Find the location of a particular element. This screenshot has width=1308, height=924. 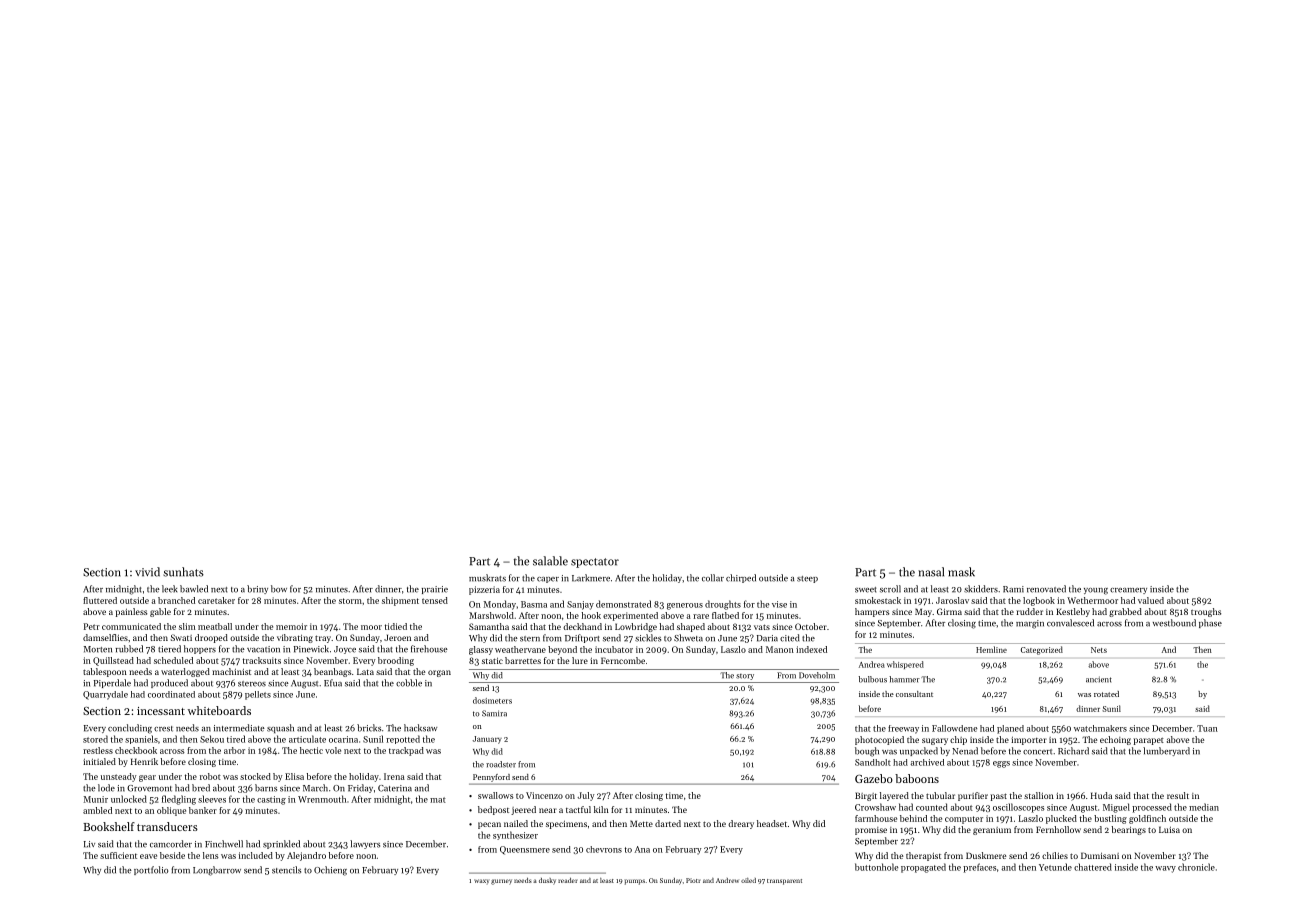

valued is located at coordinates (1151, 600).
